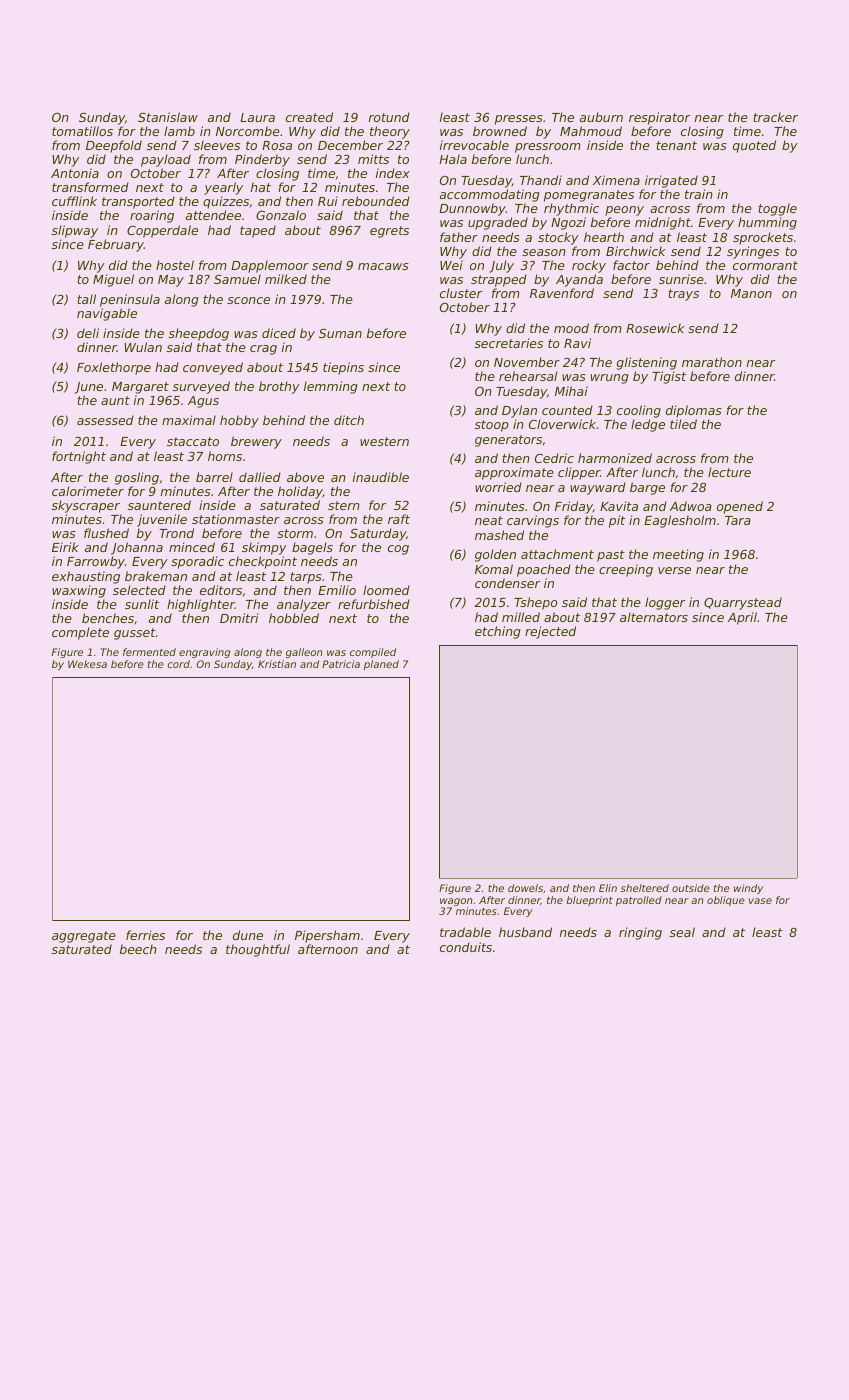  Describe the element at coordinates (258, 950) in the screenshot. I see `thoughtful` at that location.
